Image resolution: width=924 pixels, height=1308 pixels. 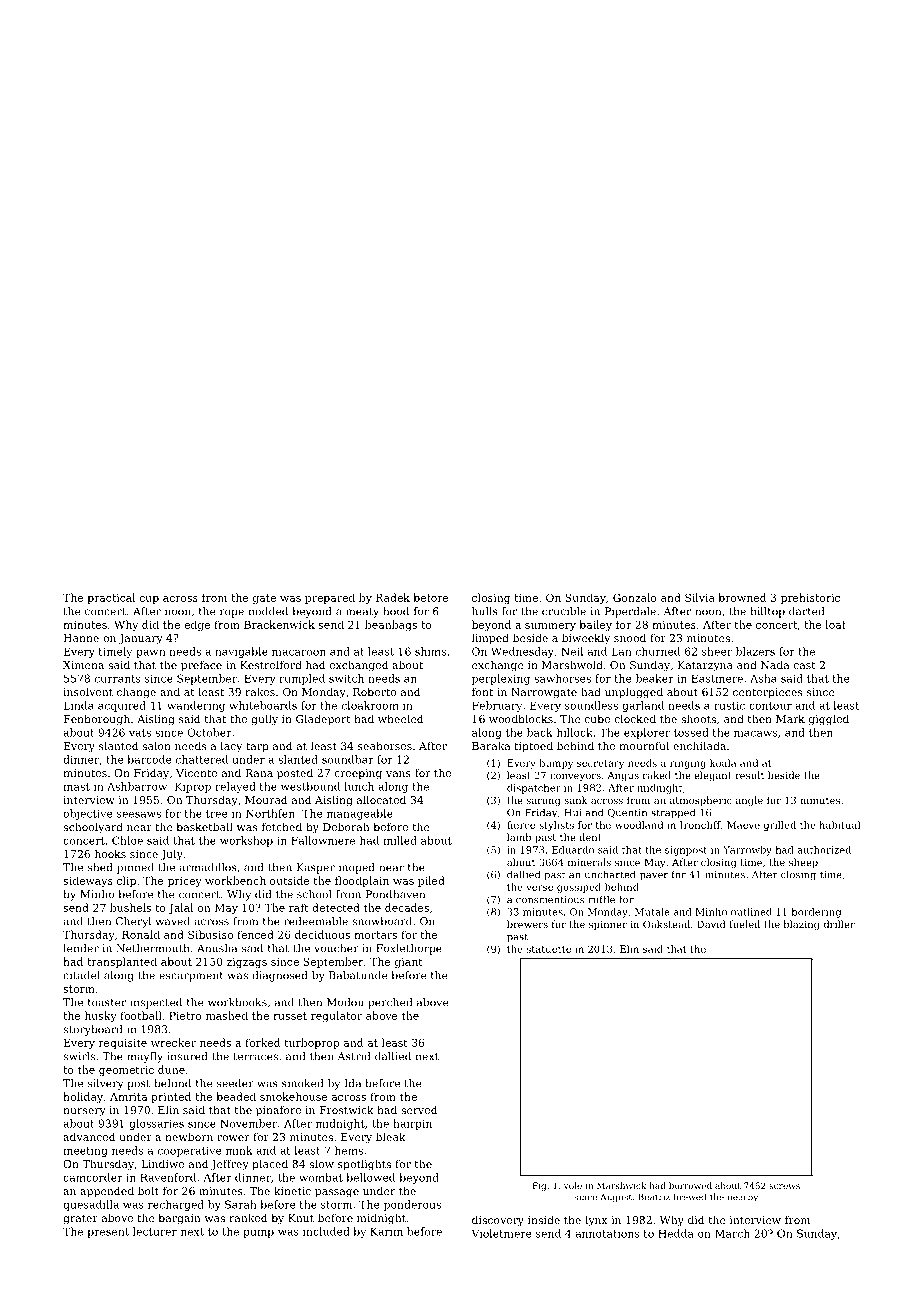 I want to click on present, so click(x=108, y=1233).
